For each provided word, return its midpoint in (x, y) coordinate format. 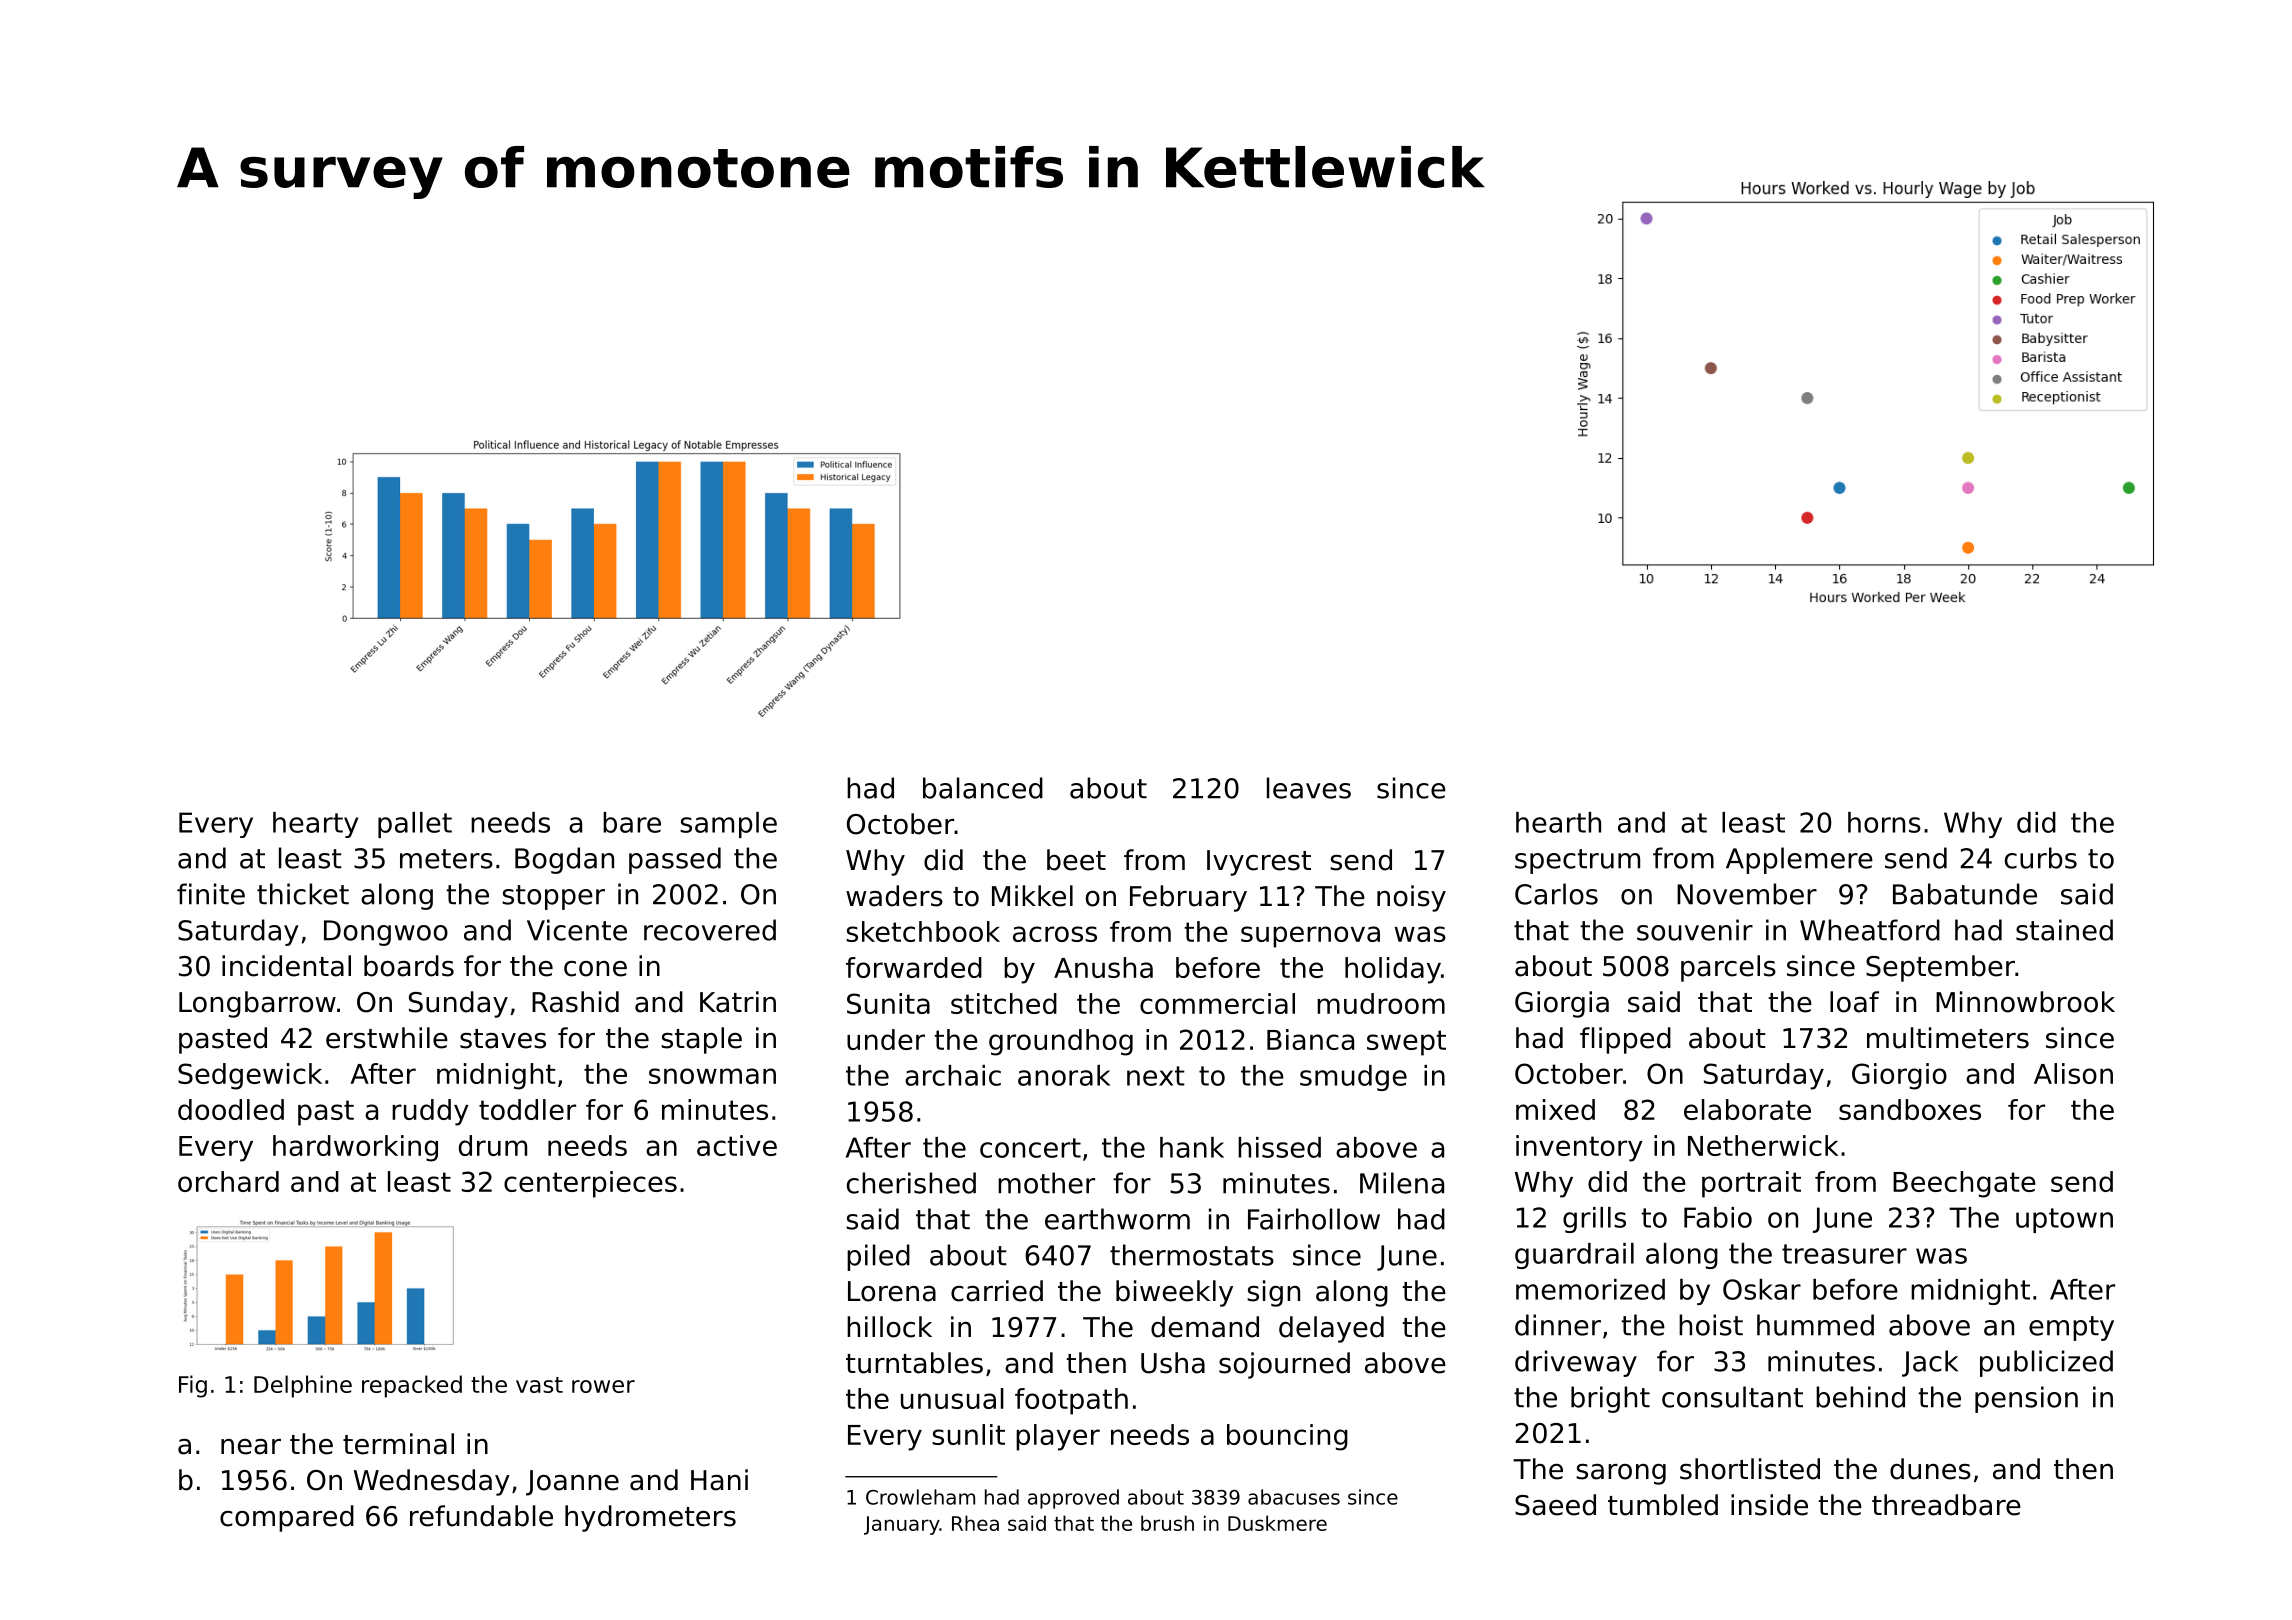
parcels (1728, 968)
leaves (1309, 788)
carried (997, 1291)
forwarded (914, 967)
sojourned (1284, 1365)
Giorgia (1562, 1004)
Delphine (303, 1386)
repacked (412, 1386)
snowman (712, 1076)
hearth (1558, 822)
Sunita (888, 1003)
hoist (1711, 1325)
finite (211, 894)
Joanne (572, 1483)
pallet (415, 825)
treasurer (1844, 1254)
